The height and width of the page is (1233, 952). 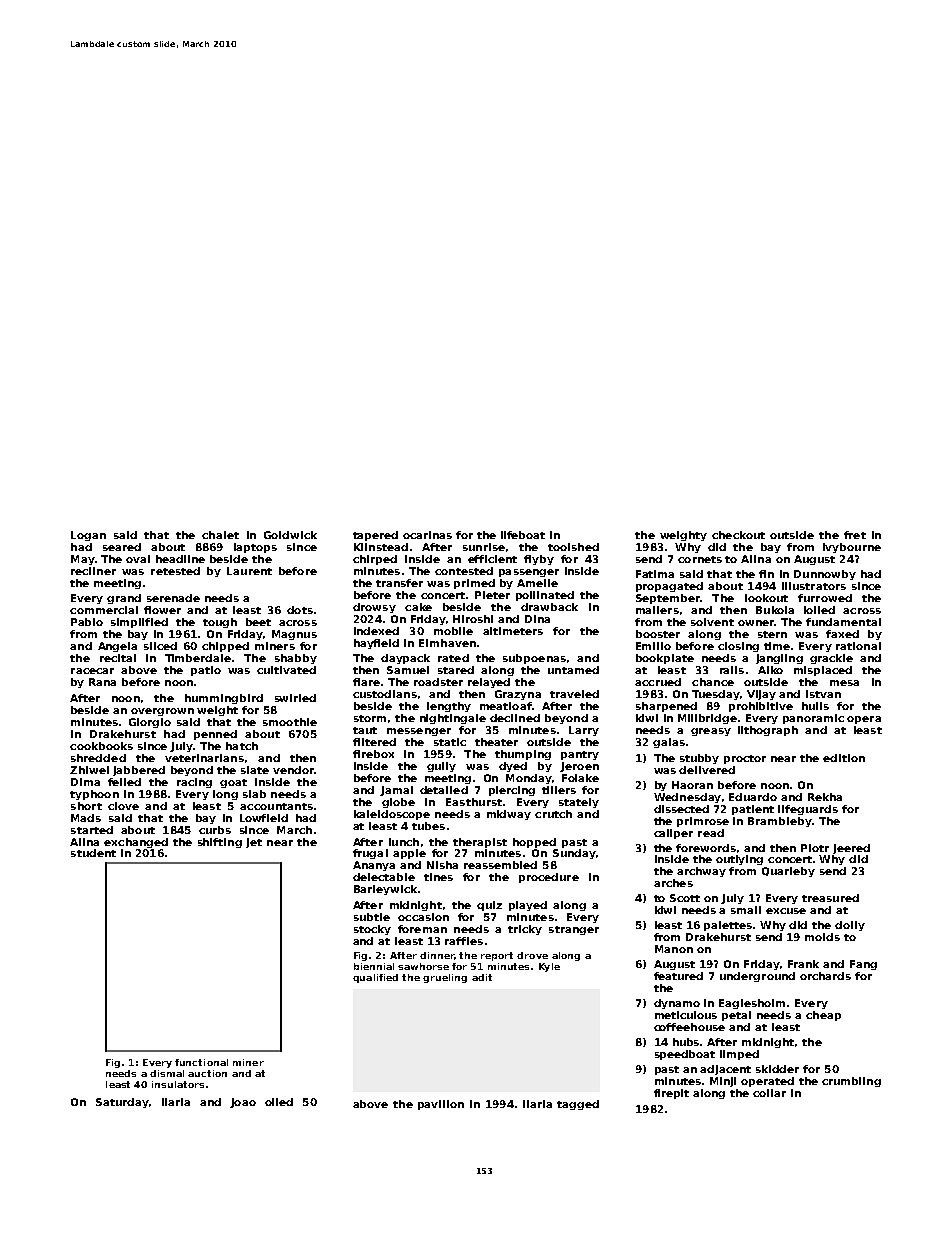 I want to click on Brambleby, so click(x=780, y=822).
